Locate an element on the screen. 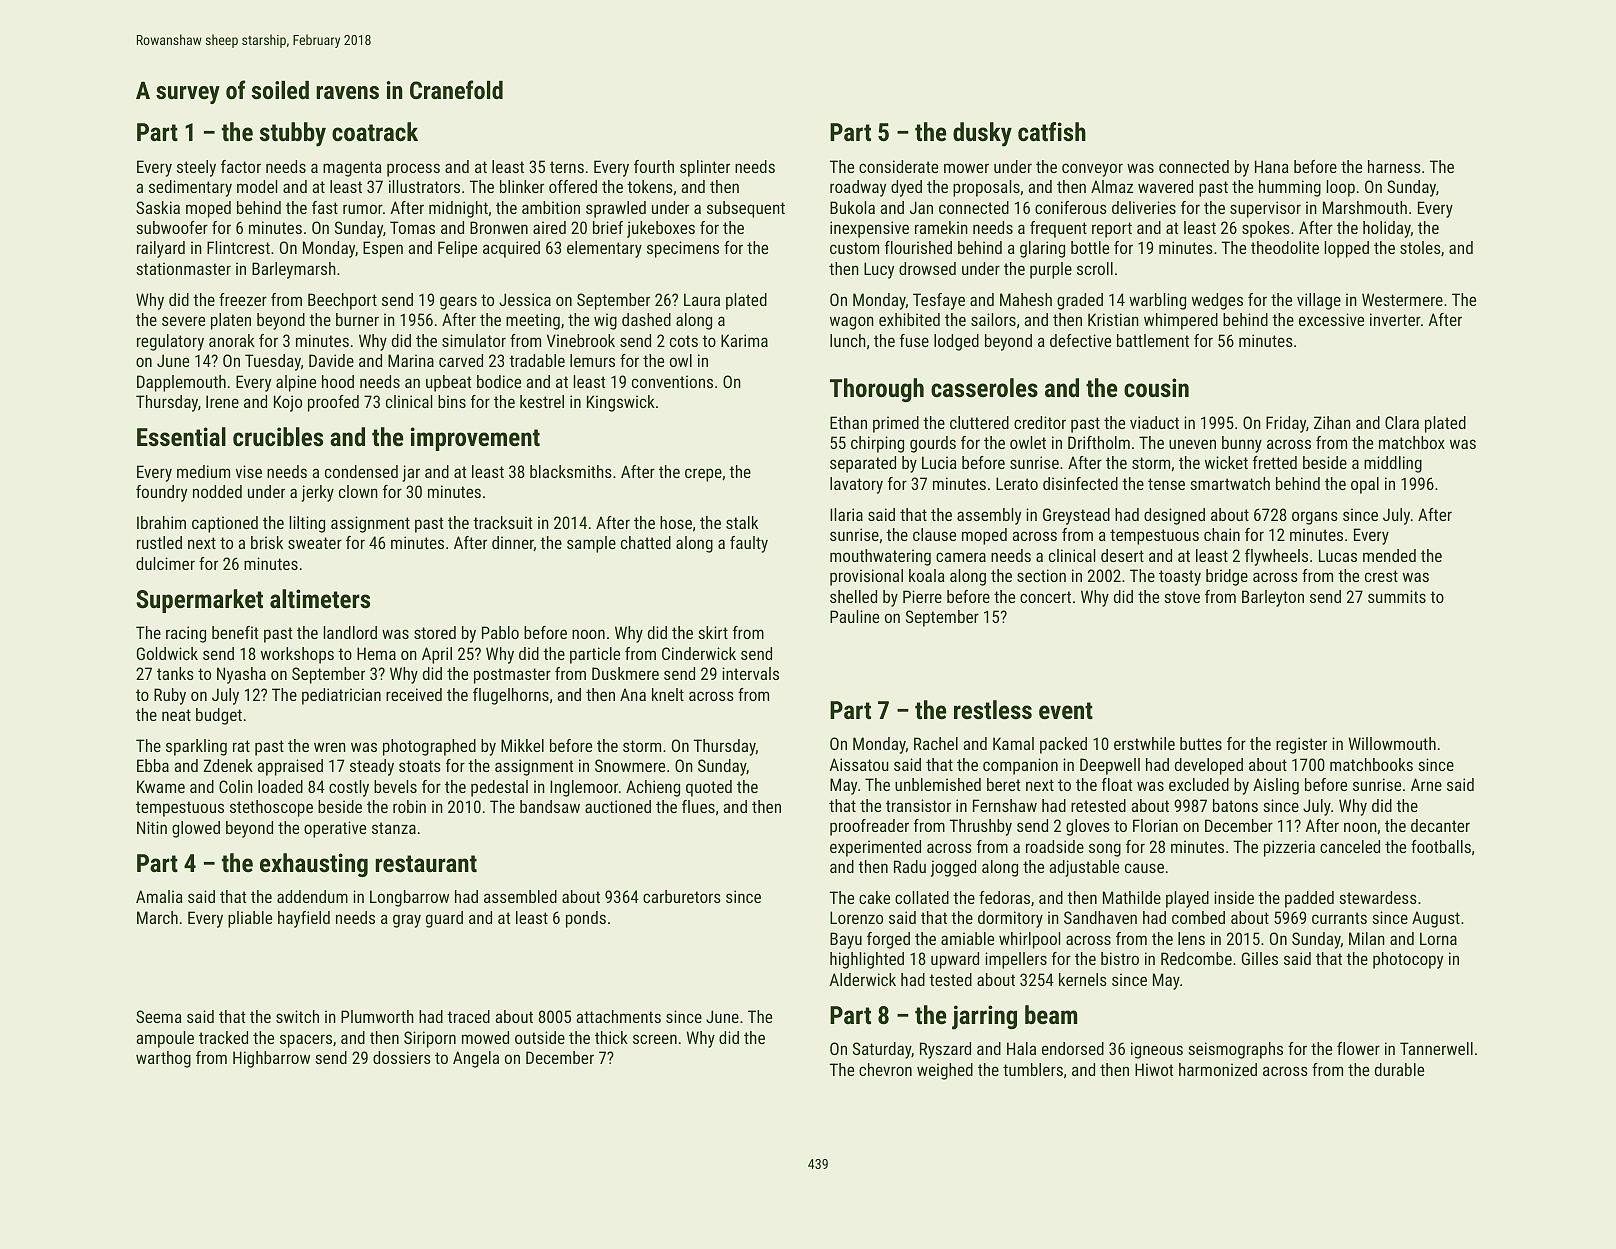 The width and height of the screenshot is (1616, 1249). Bayu is located at coordinates (846, 940).
